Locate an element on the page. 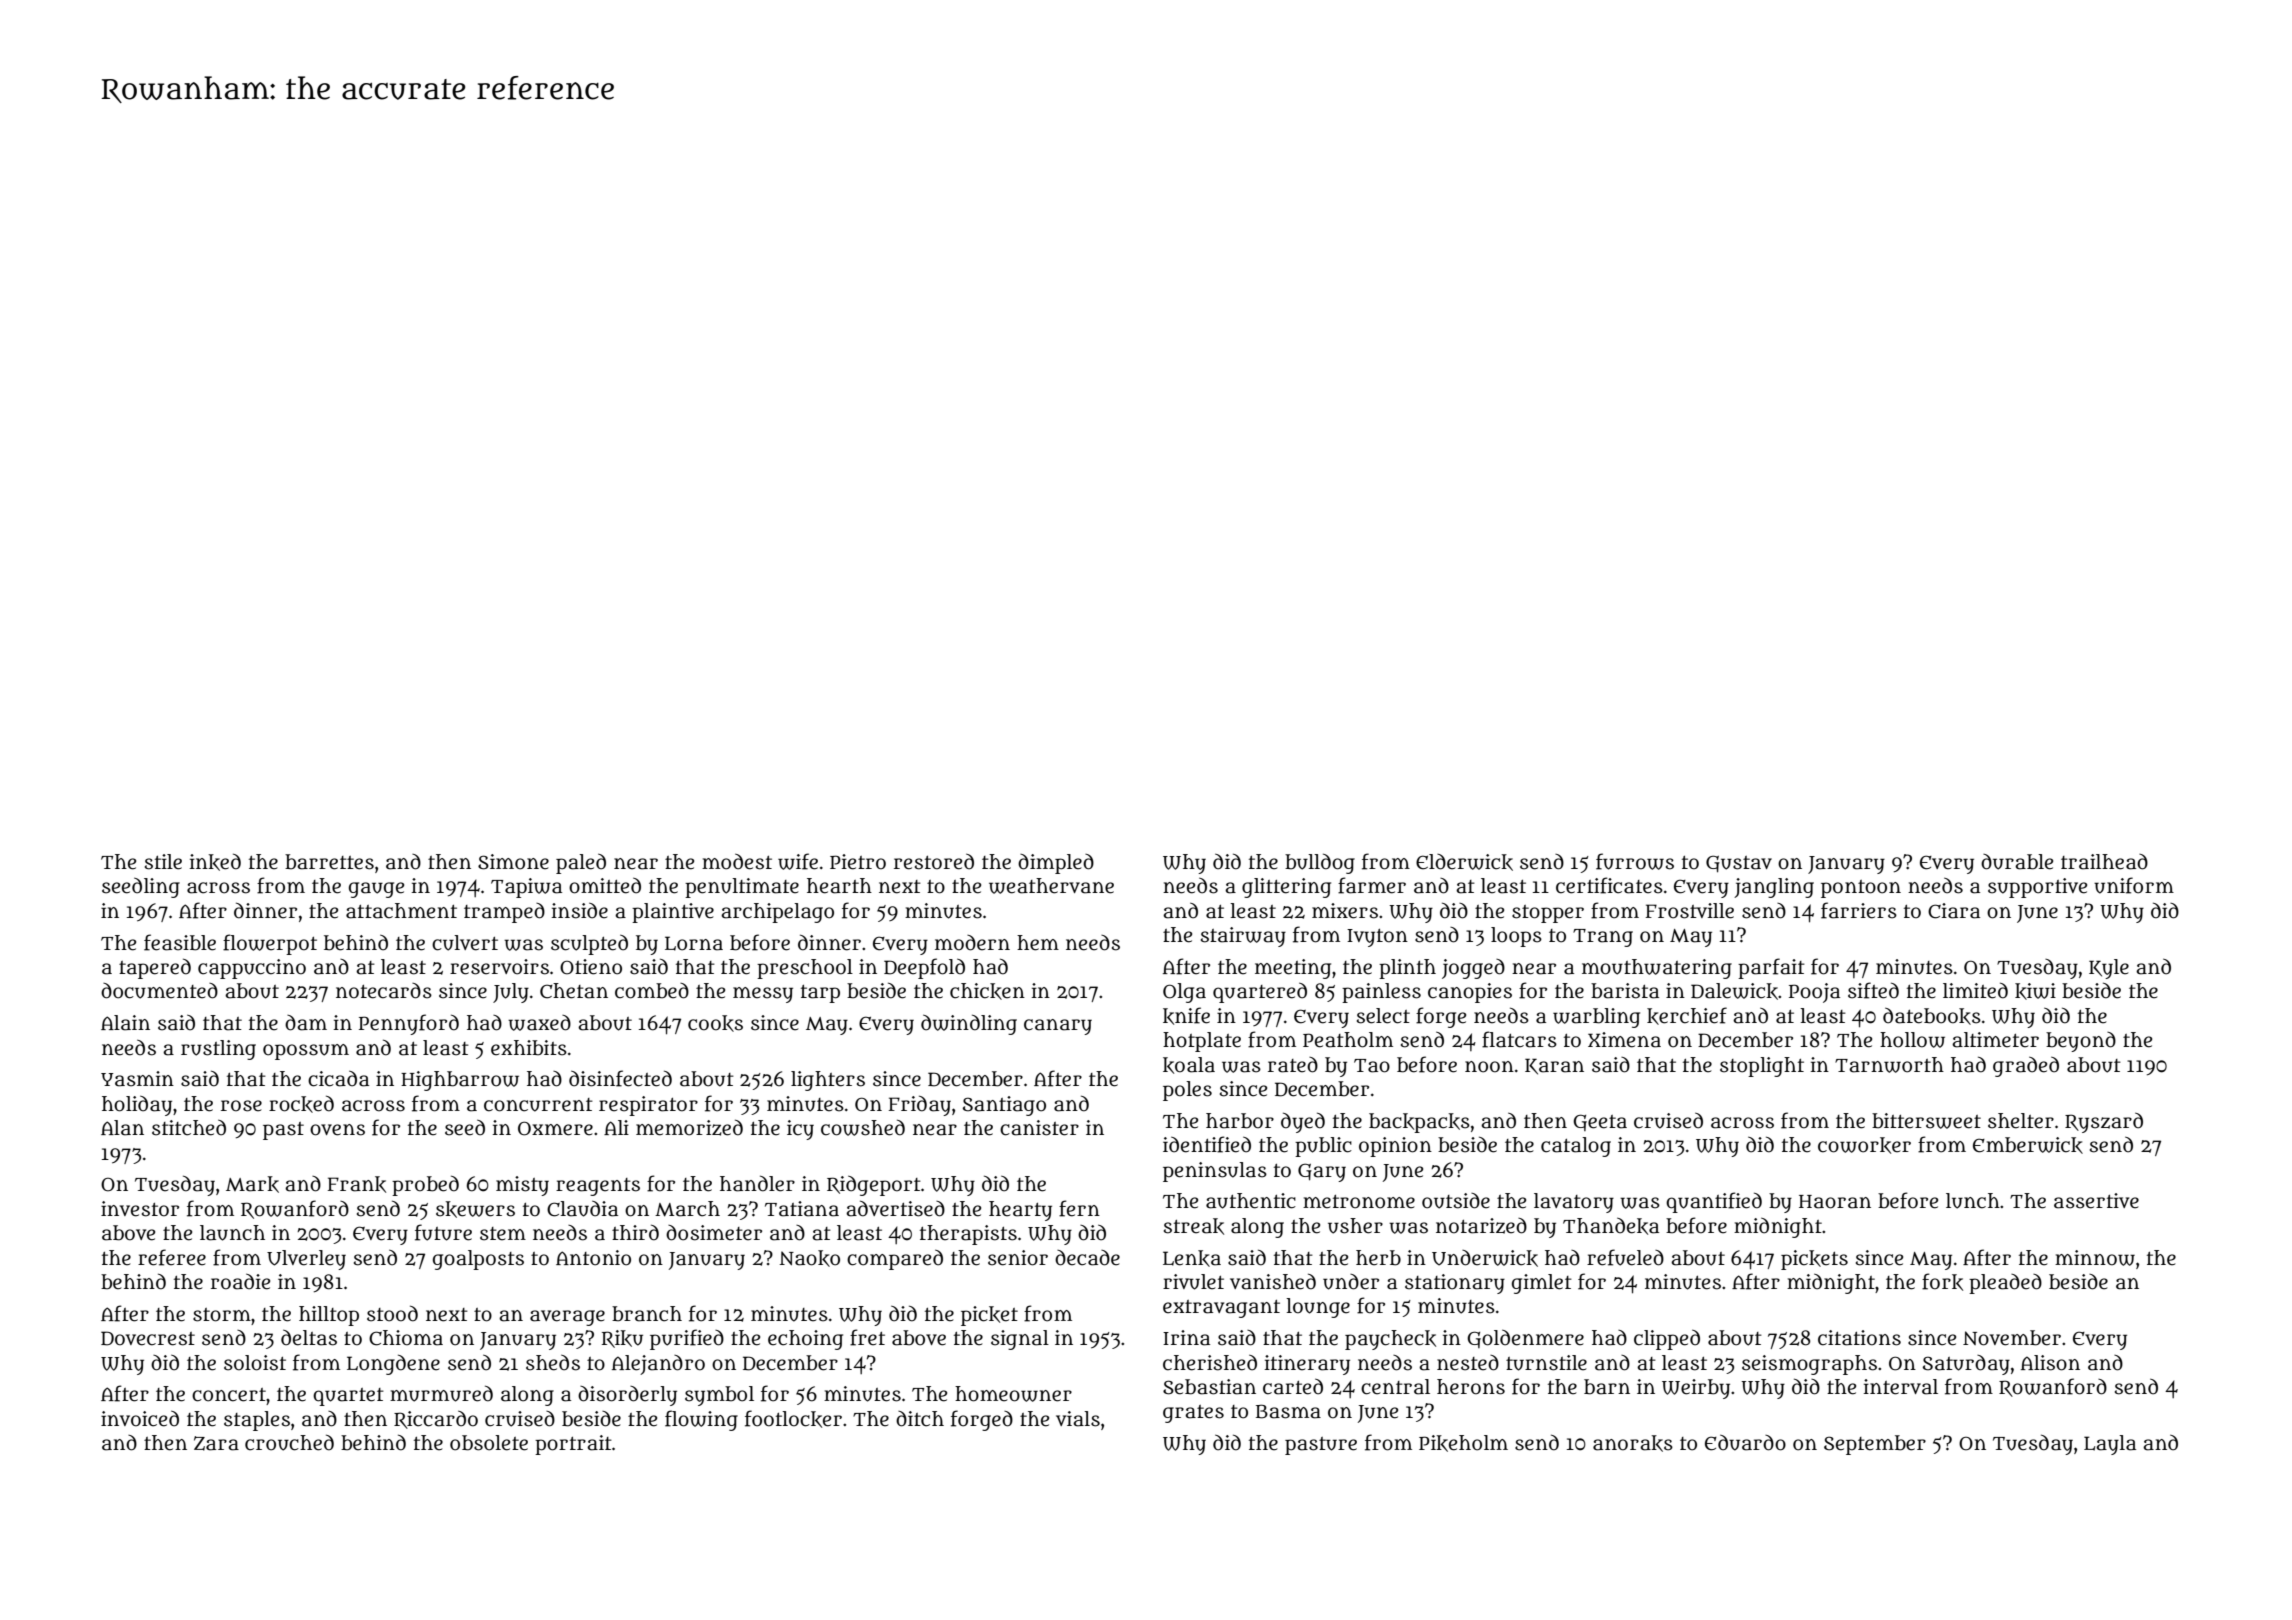 The width and height of the document is (2292, 1620). restored is located at coordinates (934, 862).
